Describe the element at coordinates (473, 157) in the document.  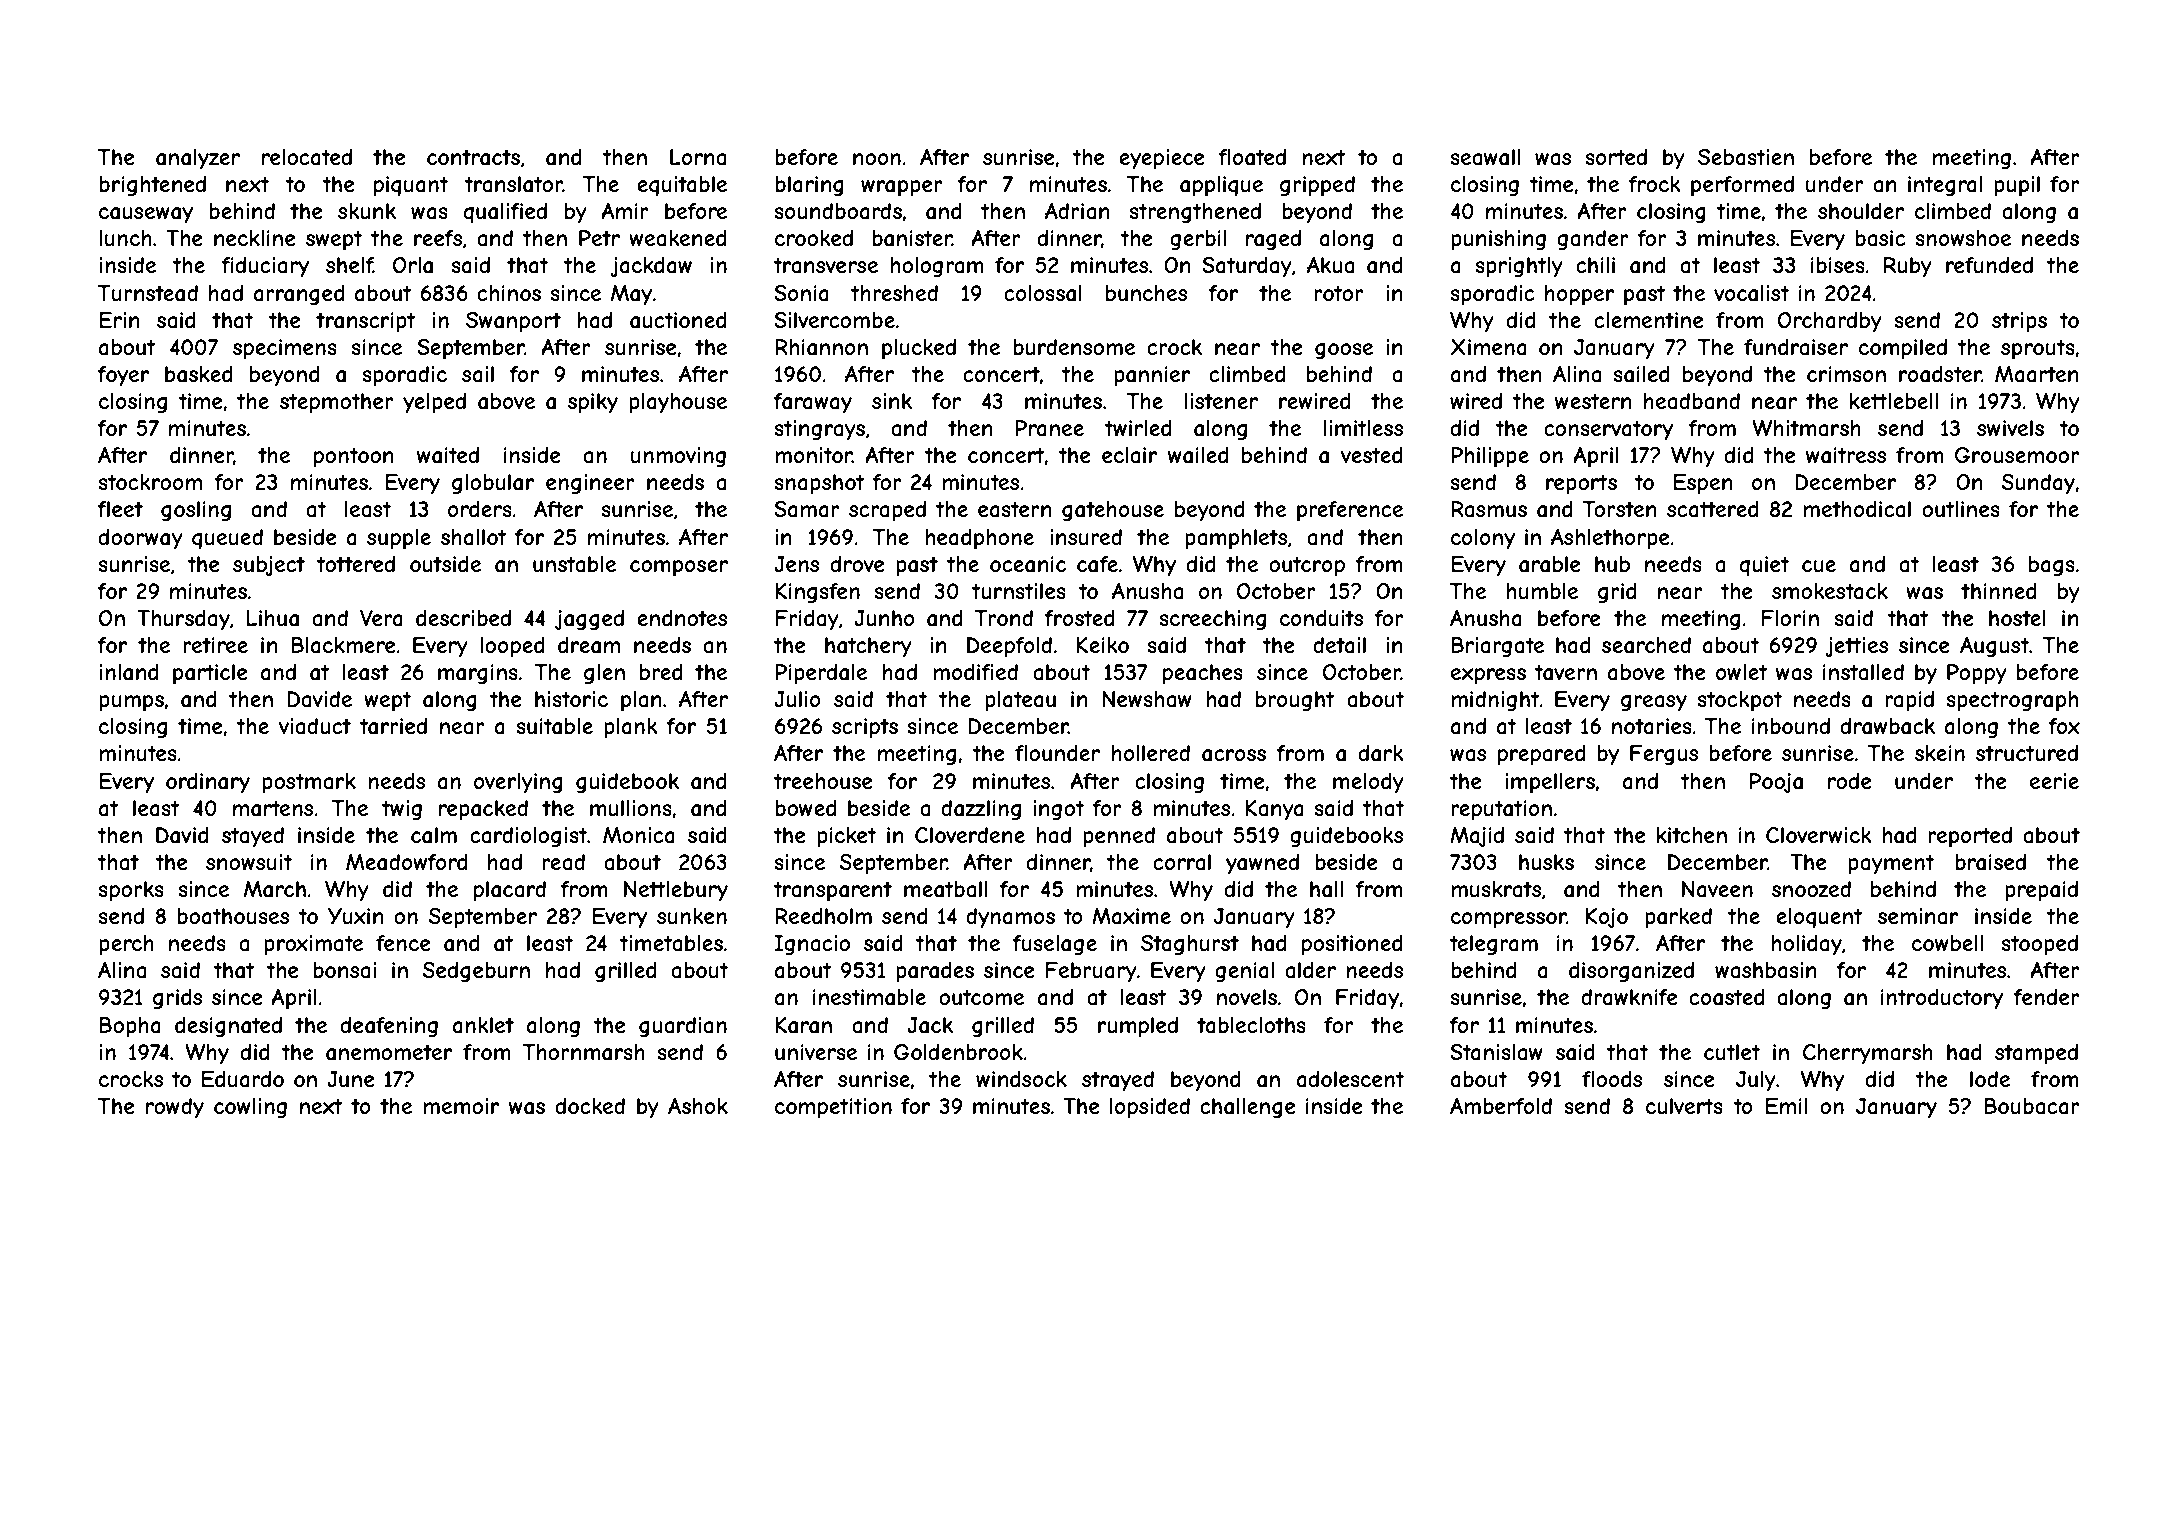
I see `contracts` at that location.
